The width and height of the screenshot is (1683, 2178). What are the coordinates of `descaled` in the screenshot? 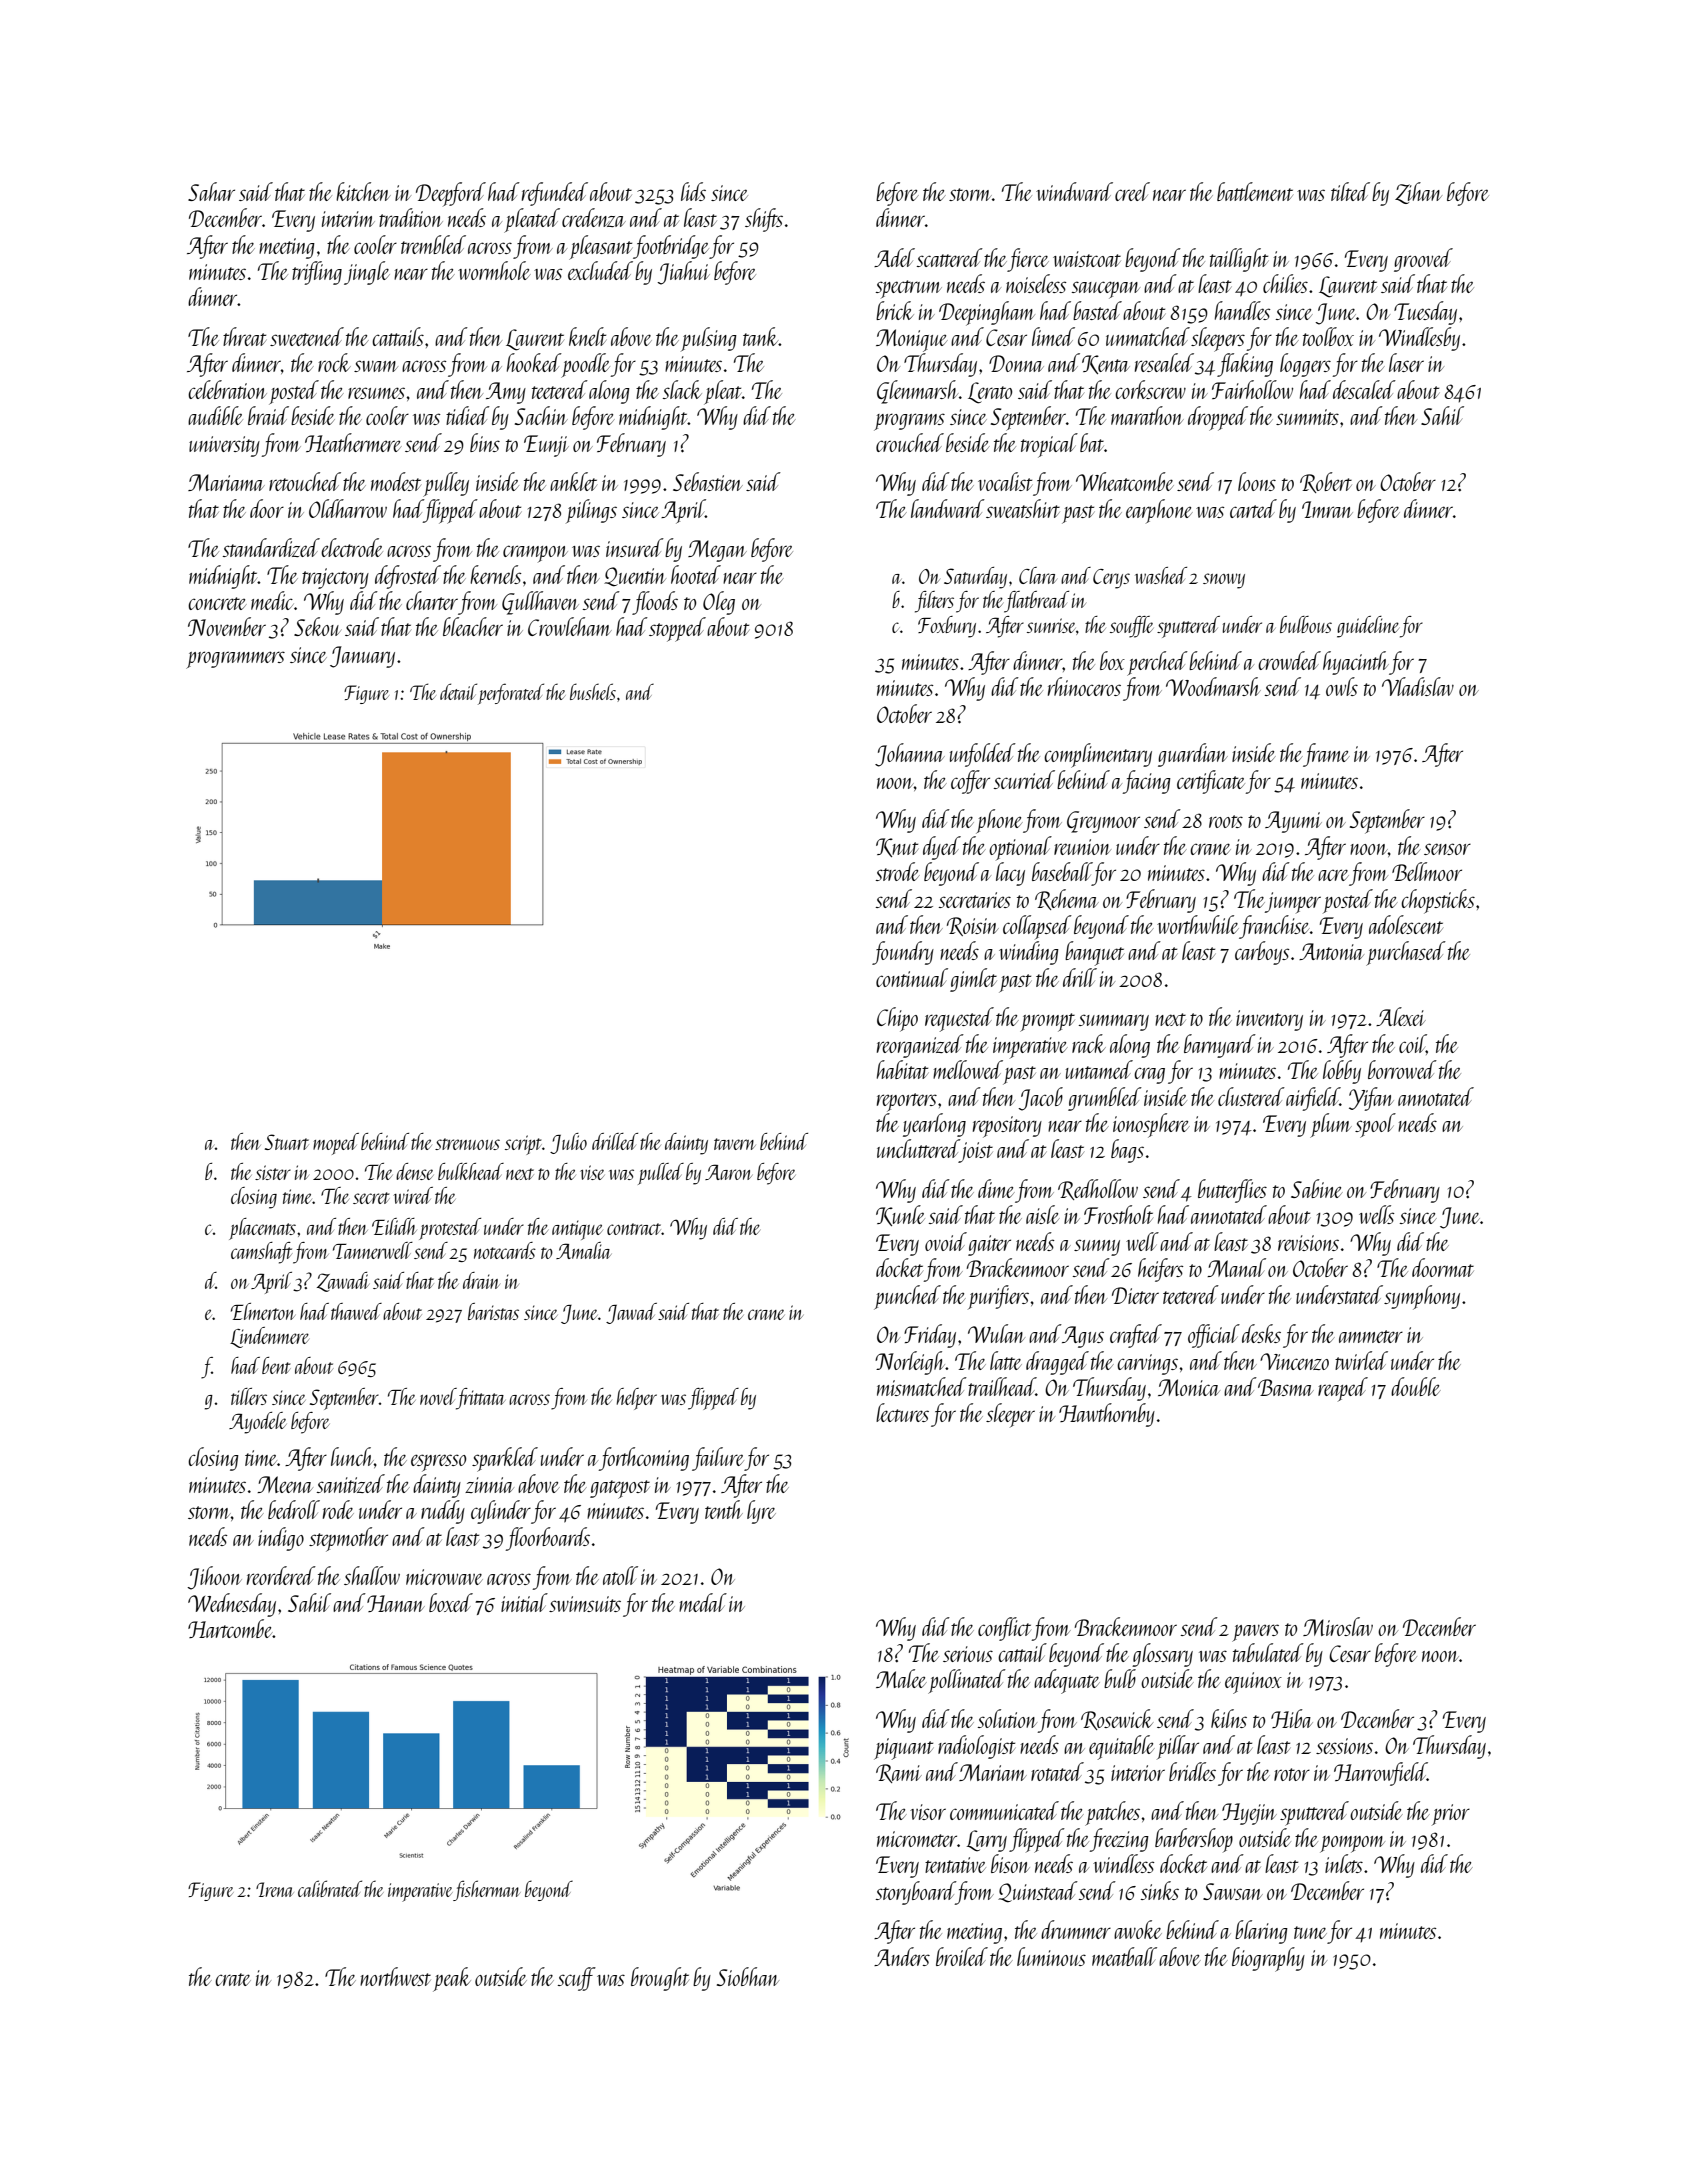 It's located at (1364, 389).
